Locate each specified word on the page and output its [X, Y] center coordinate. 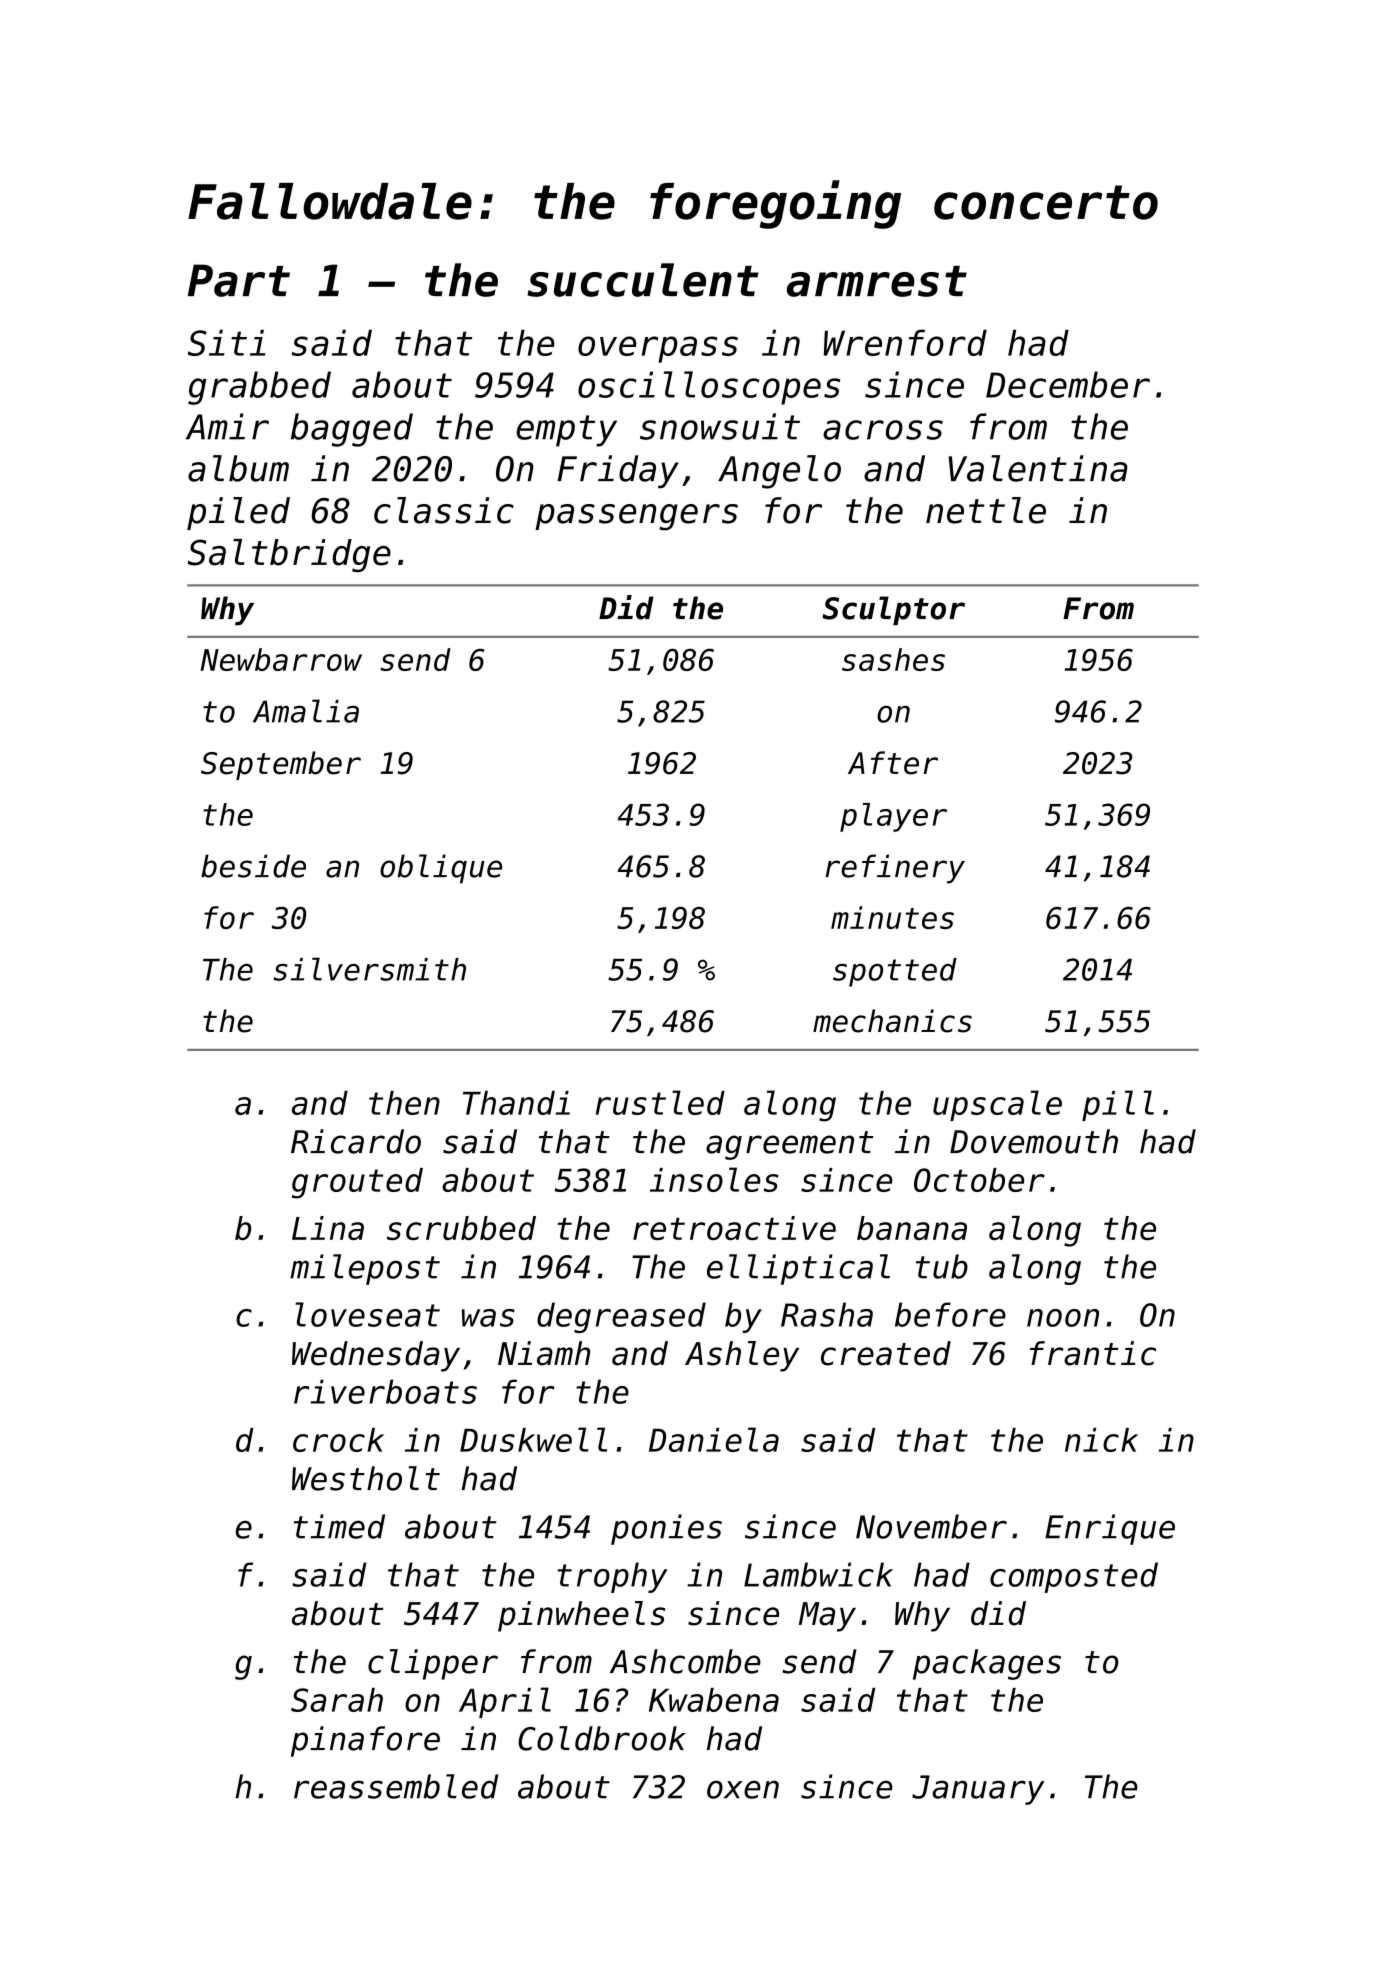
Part [239, 280]
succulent [643, 280]
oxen [743, 1789]
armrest [877, 281]
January [978, 1790]
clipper [433, 1664]
